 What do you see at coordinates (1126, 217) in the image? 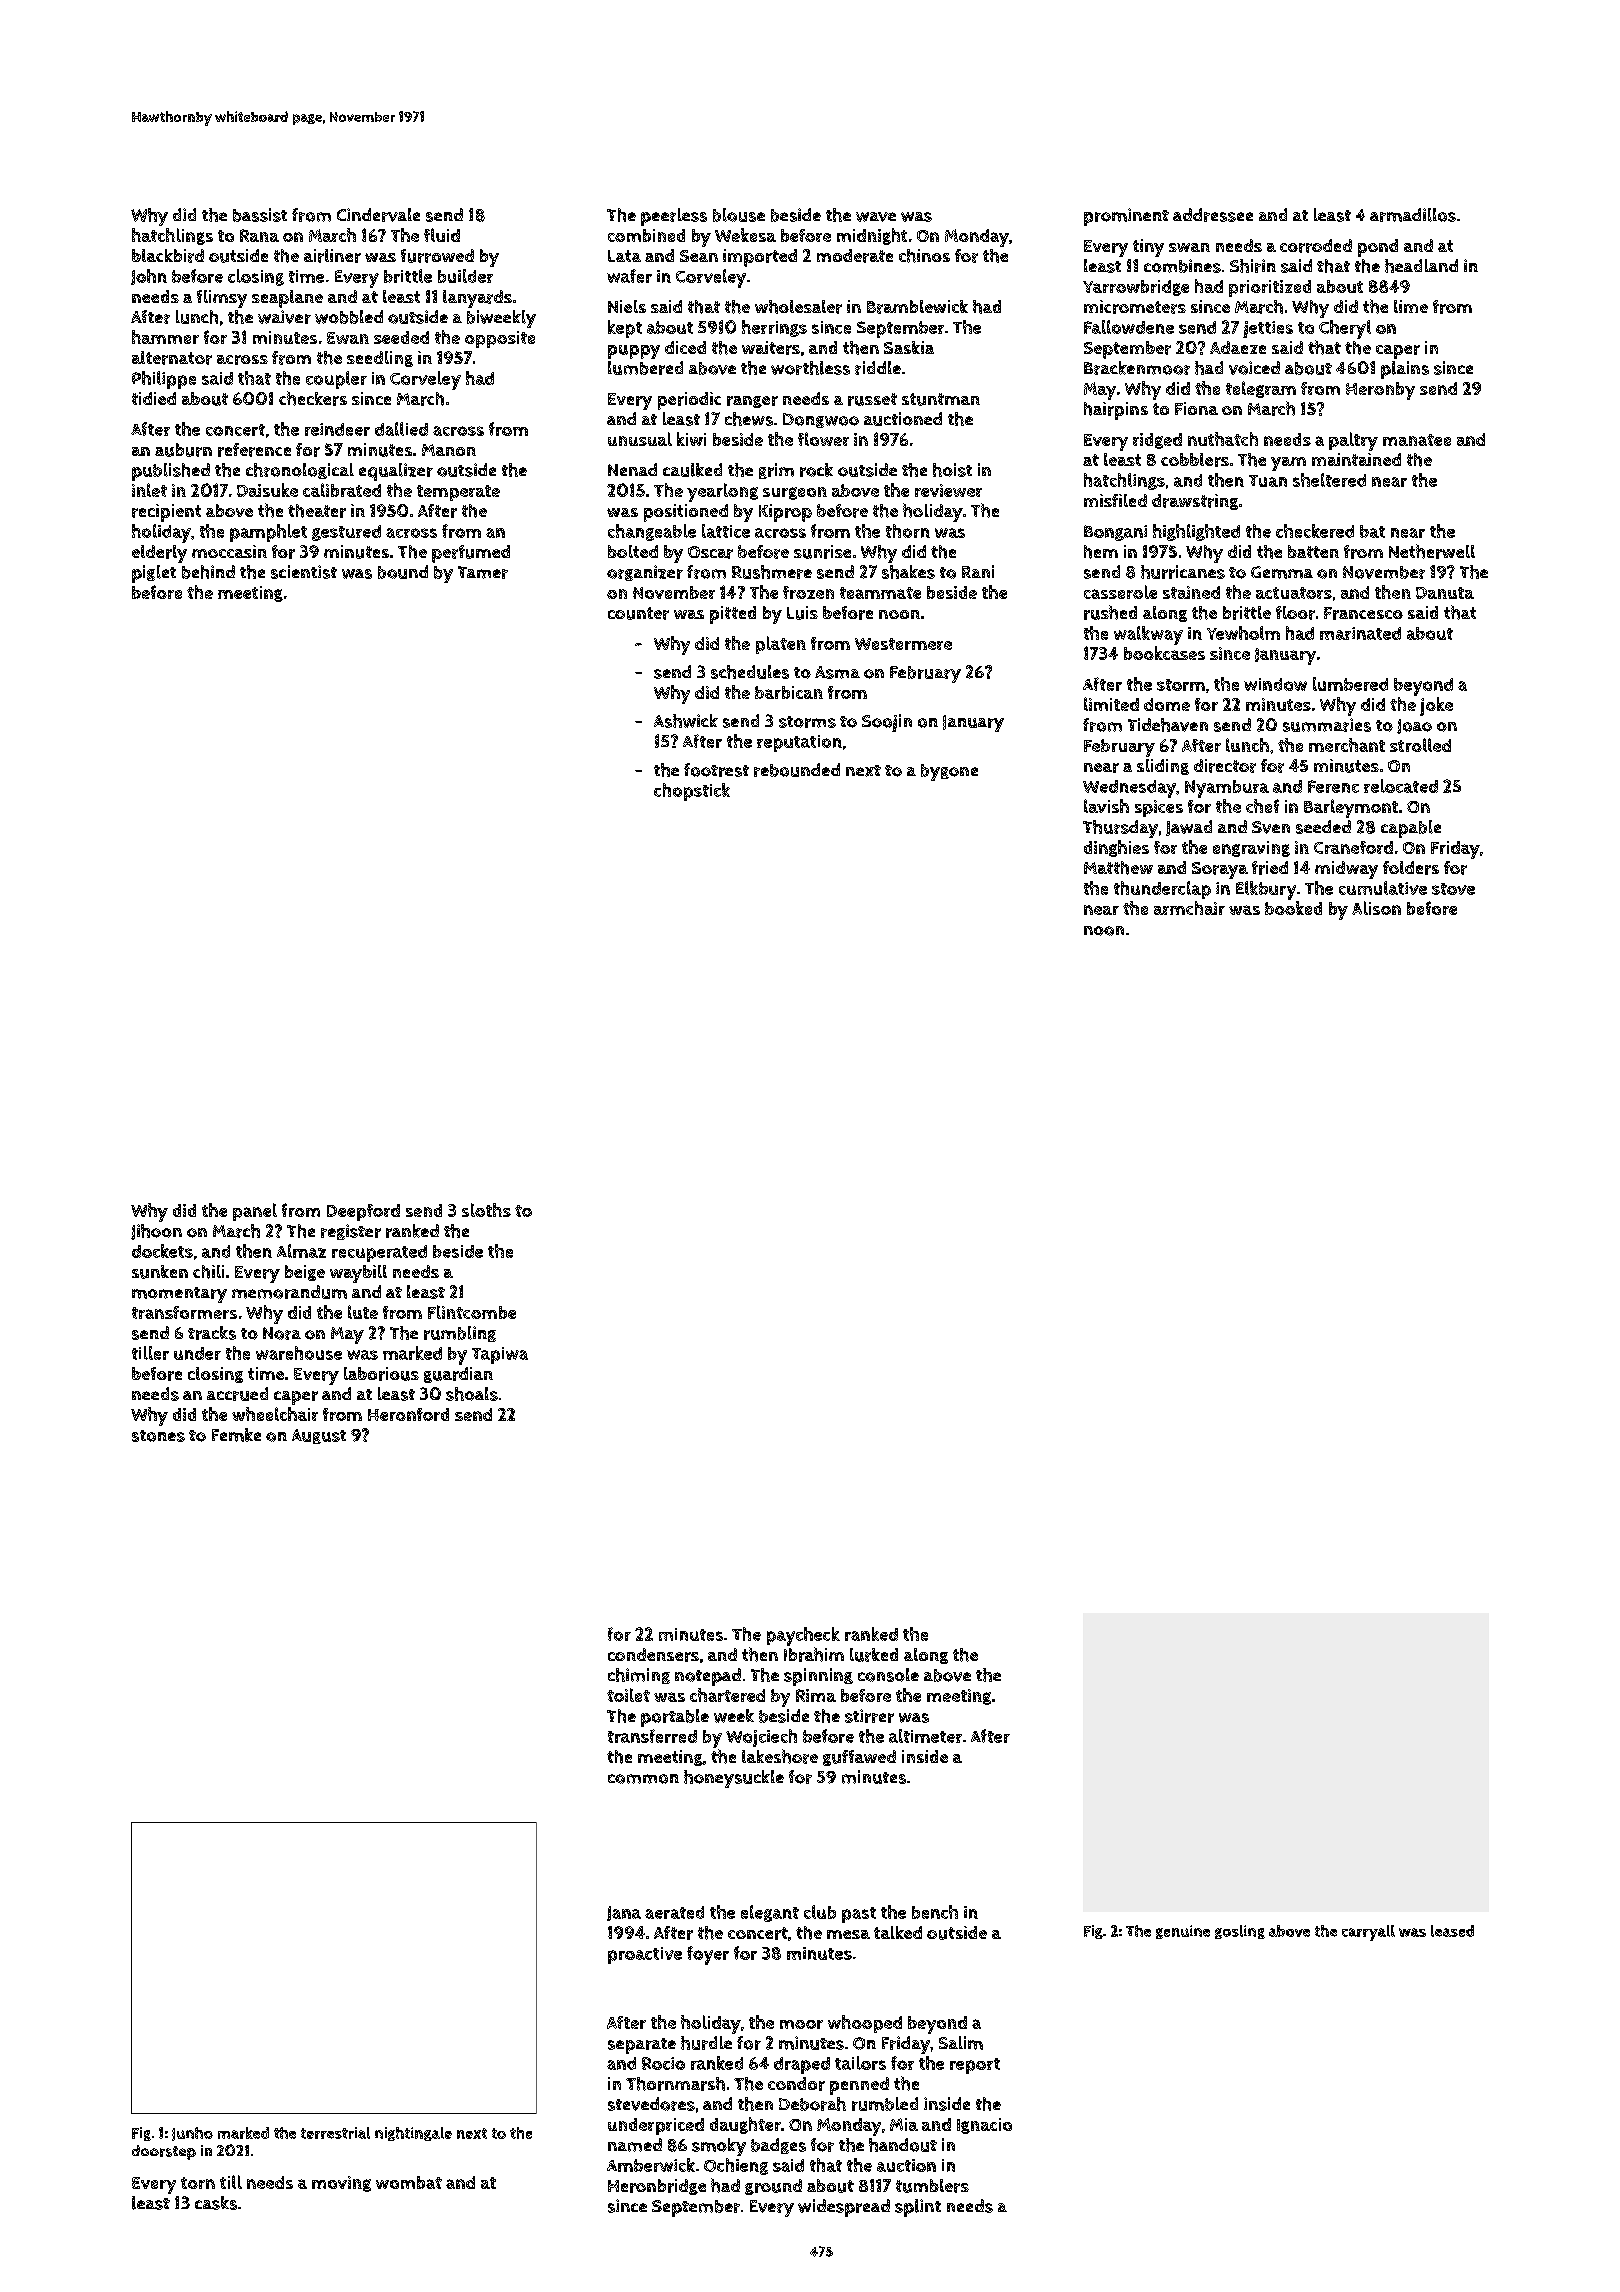
I see `prominent` at bounding box center [1126, 217].
